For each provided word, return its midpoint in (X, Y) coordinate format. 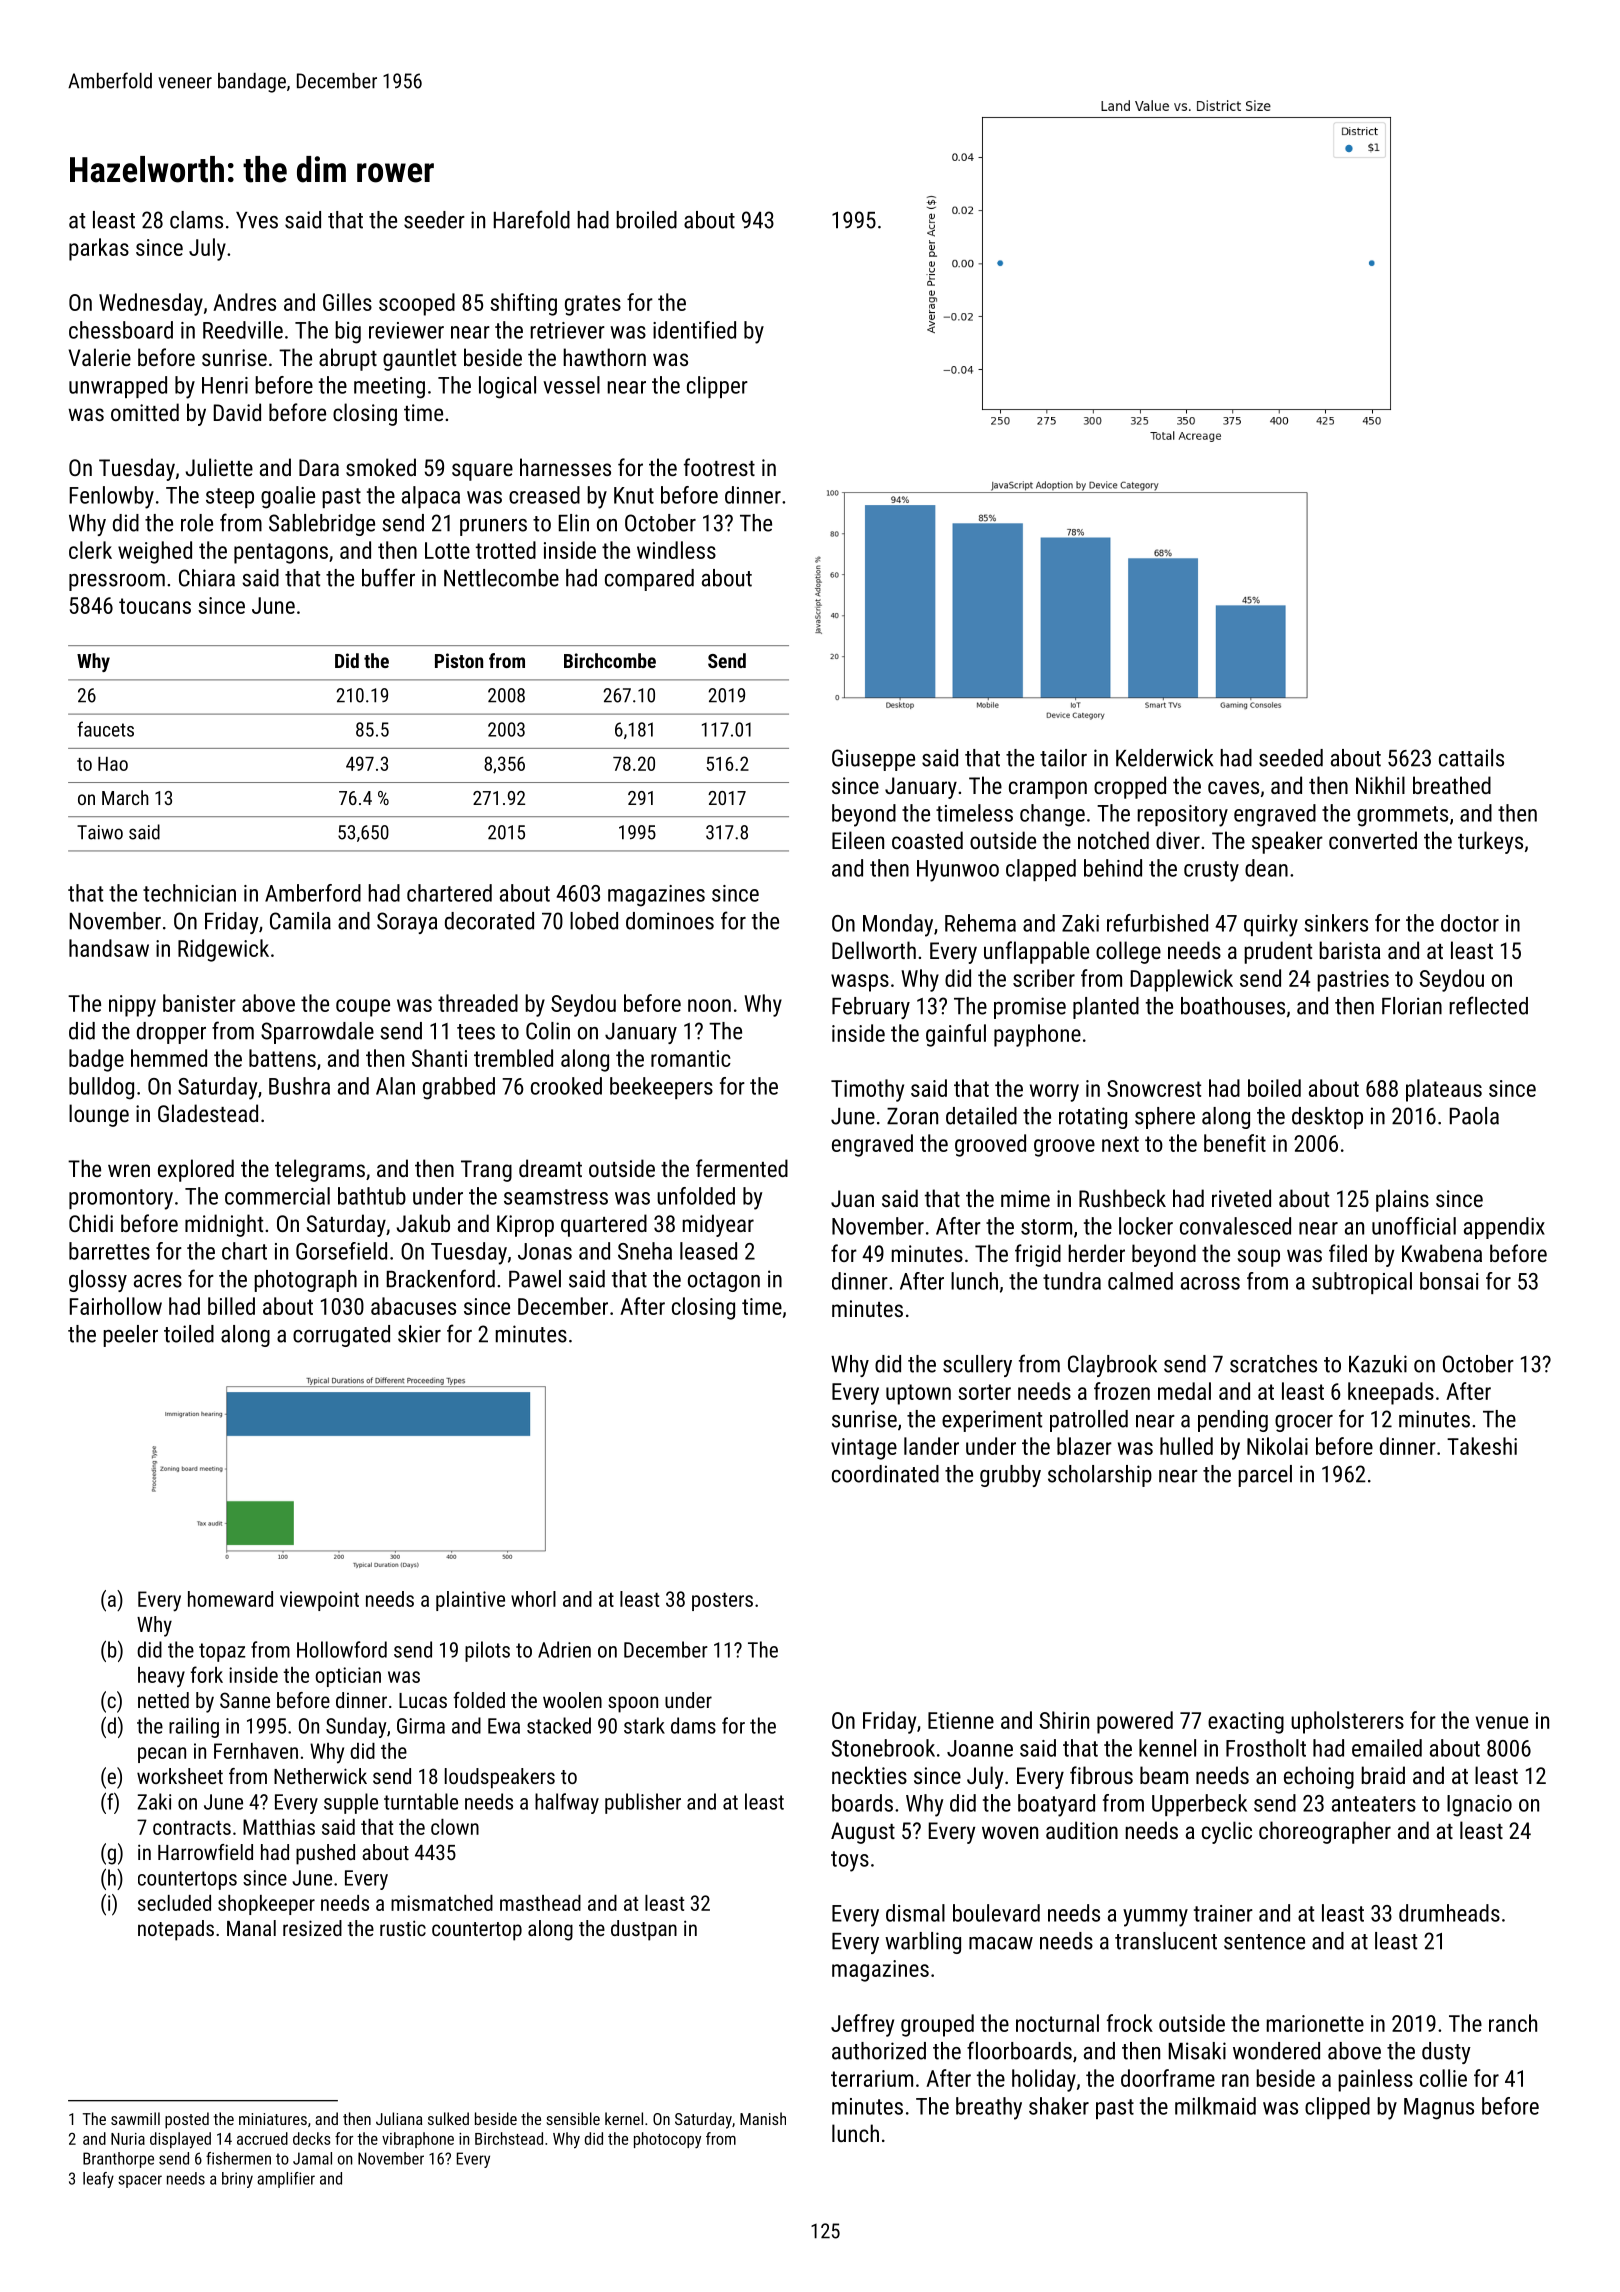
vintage (864, 1449)
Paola (1474, 1116)
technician (189, 893)
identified (694, 330)
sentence (1264, 1942)
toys (850, 1861)
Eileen (858, 840)
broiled (646, 220)
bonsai (1449, 1281)
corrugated (341, 1336)
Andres (244, 302)
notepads (176, 1930)
